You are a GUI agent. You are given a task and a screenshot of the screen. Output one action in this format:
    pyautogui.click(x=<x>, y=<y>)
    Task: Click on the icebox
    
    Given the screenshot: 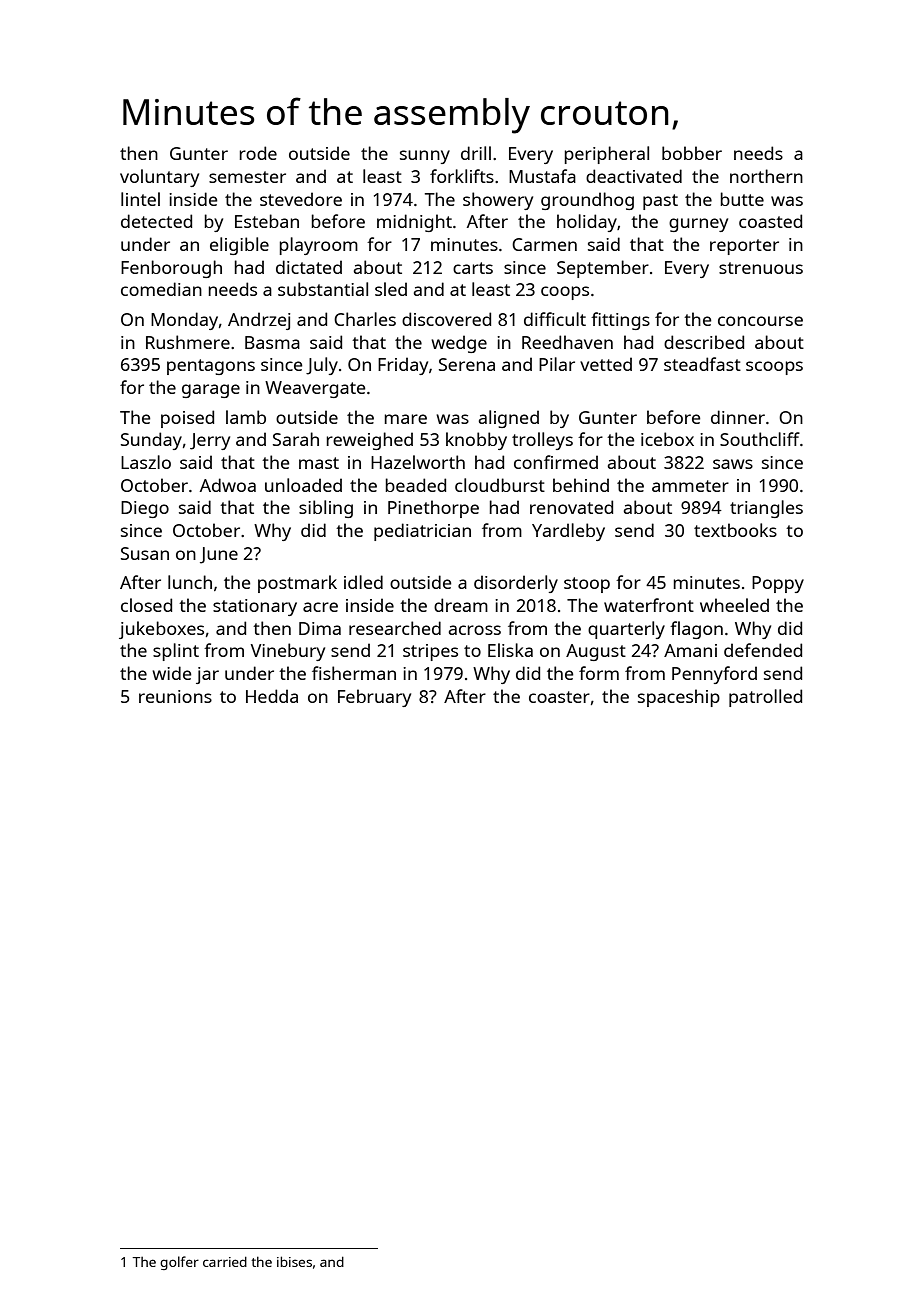 What is the action you would take?
    pyautogui.click(x=667, y=439)
